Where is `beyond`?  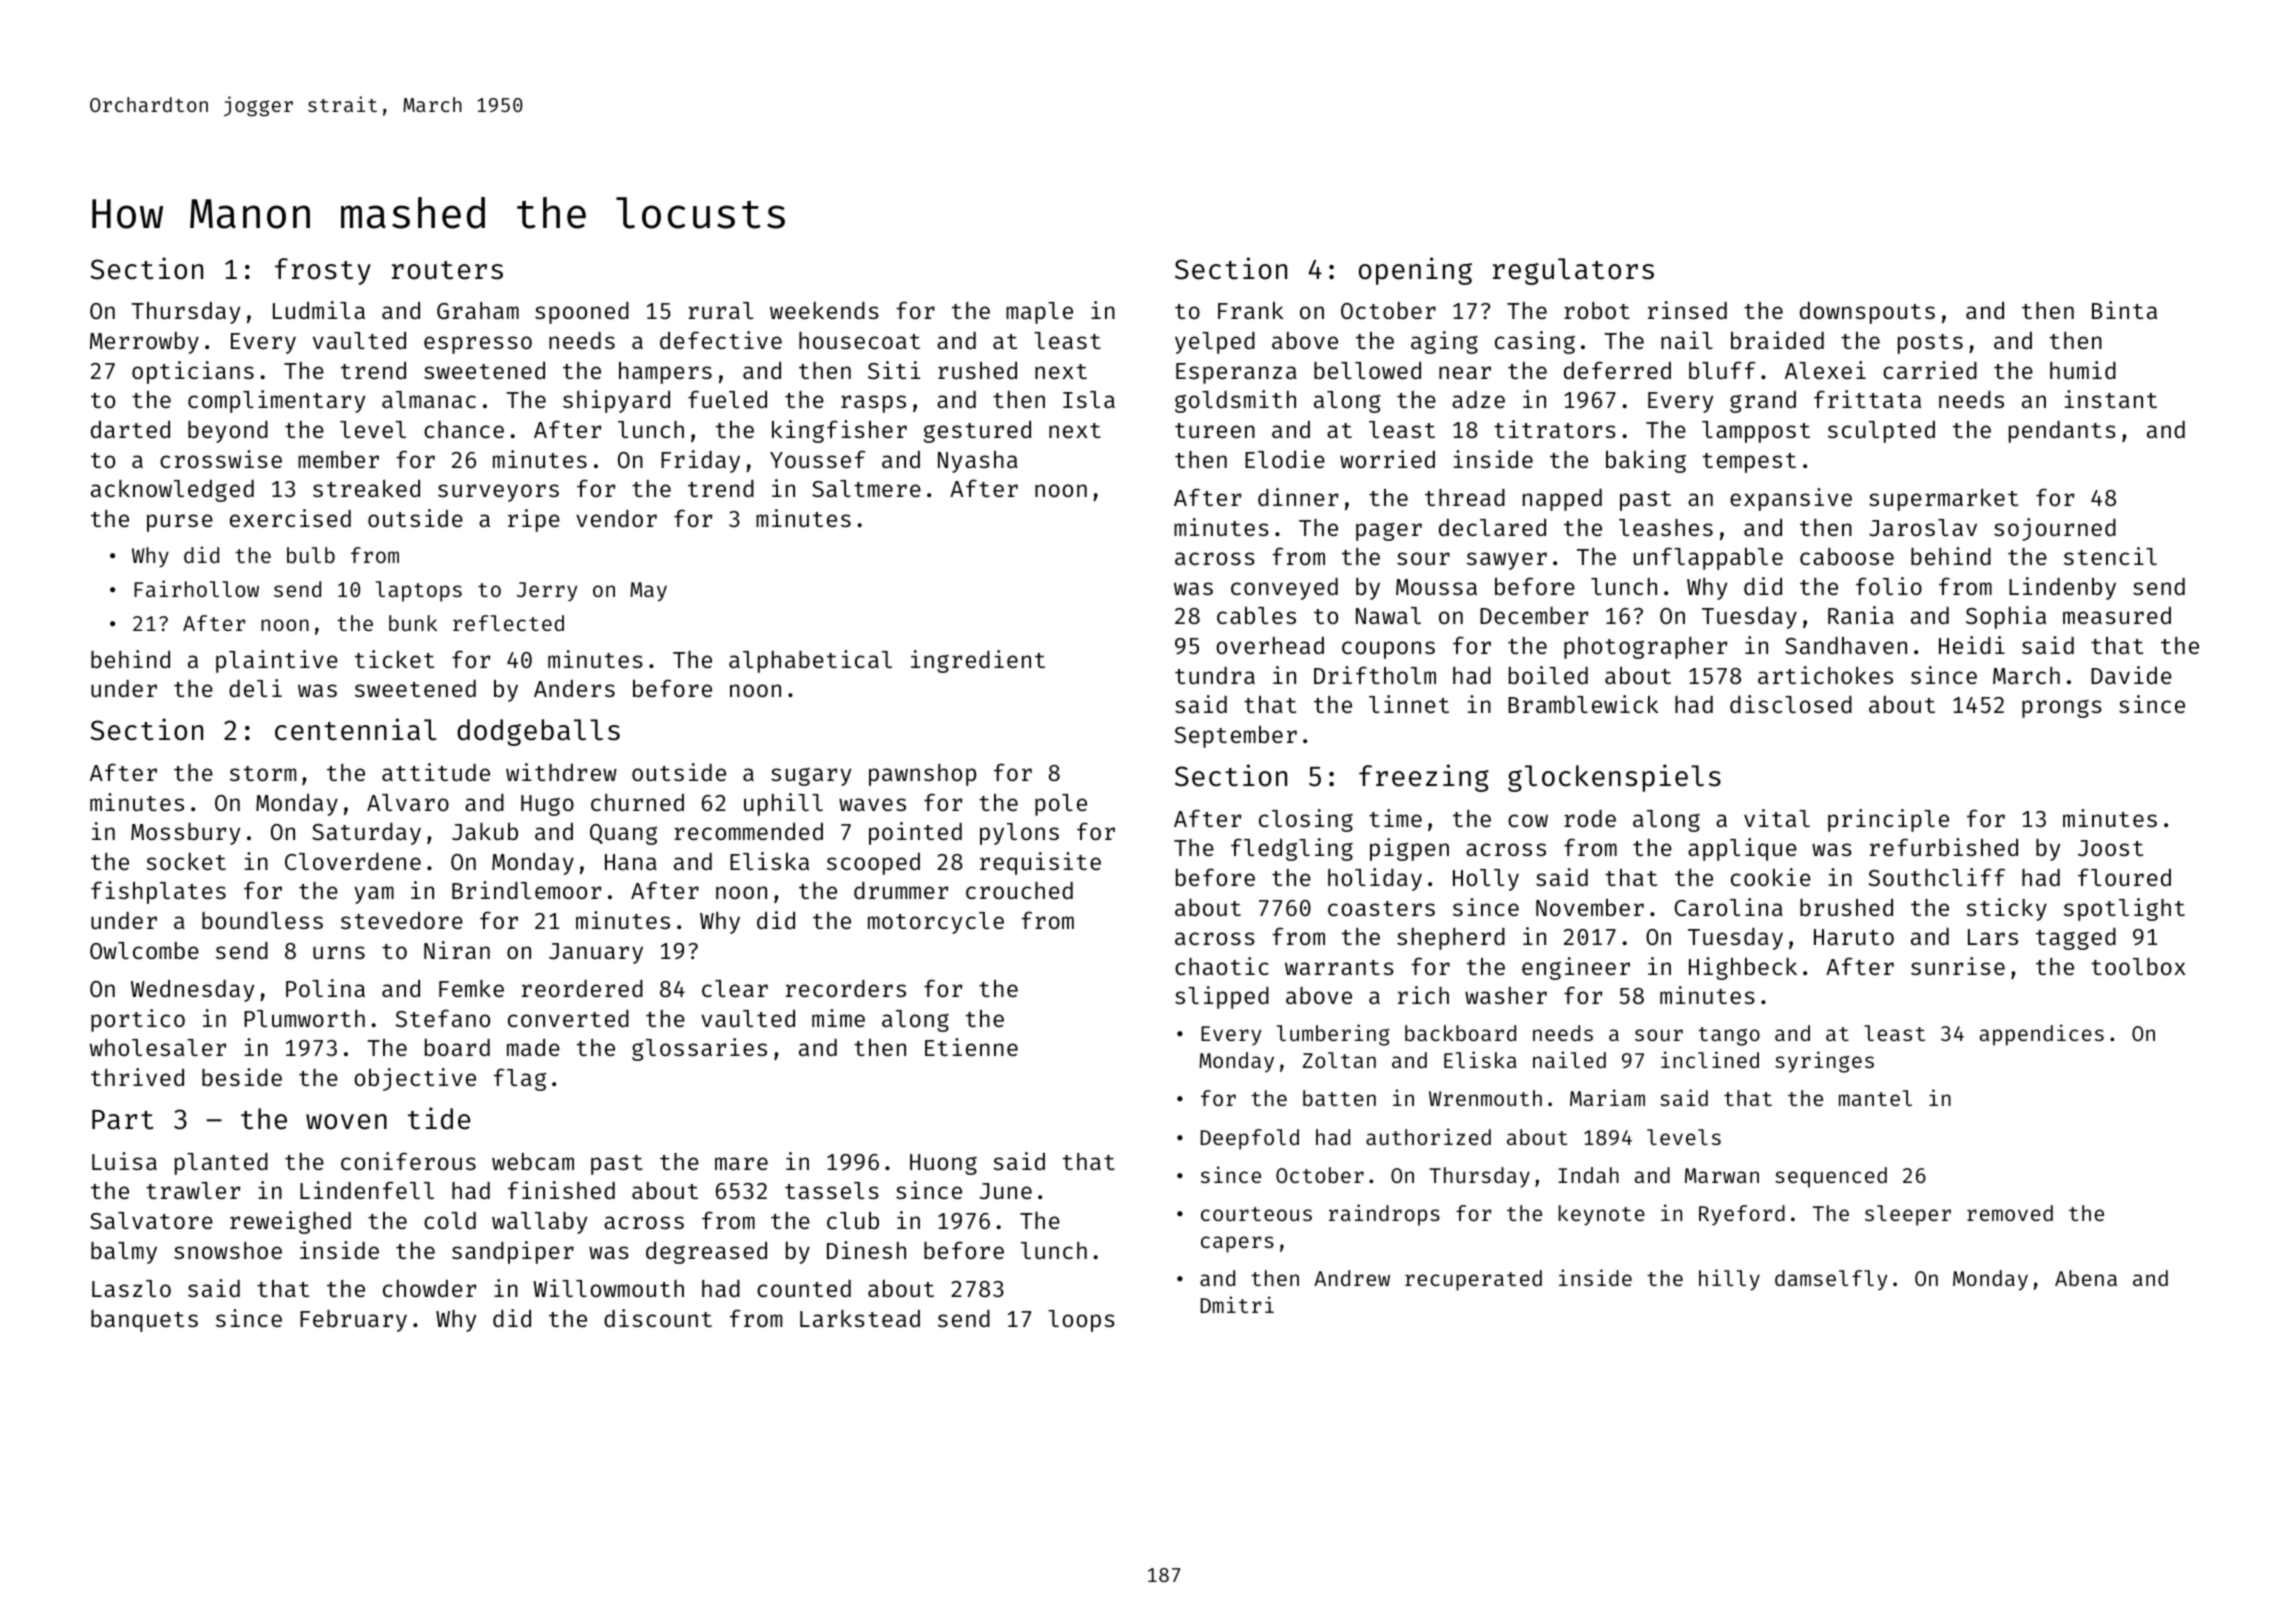 beyond is located at coordinates (228, 432).
